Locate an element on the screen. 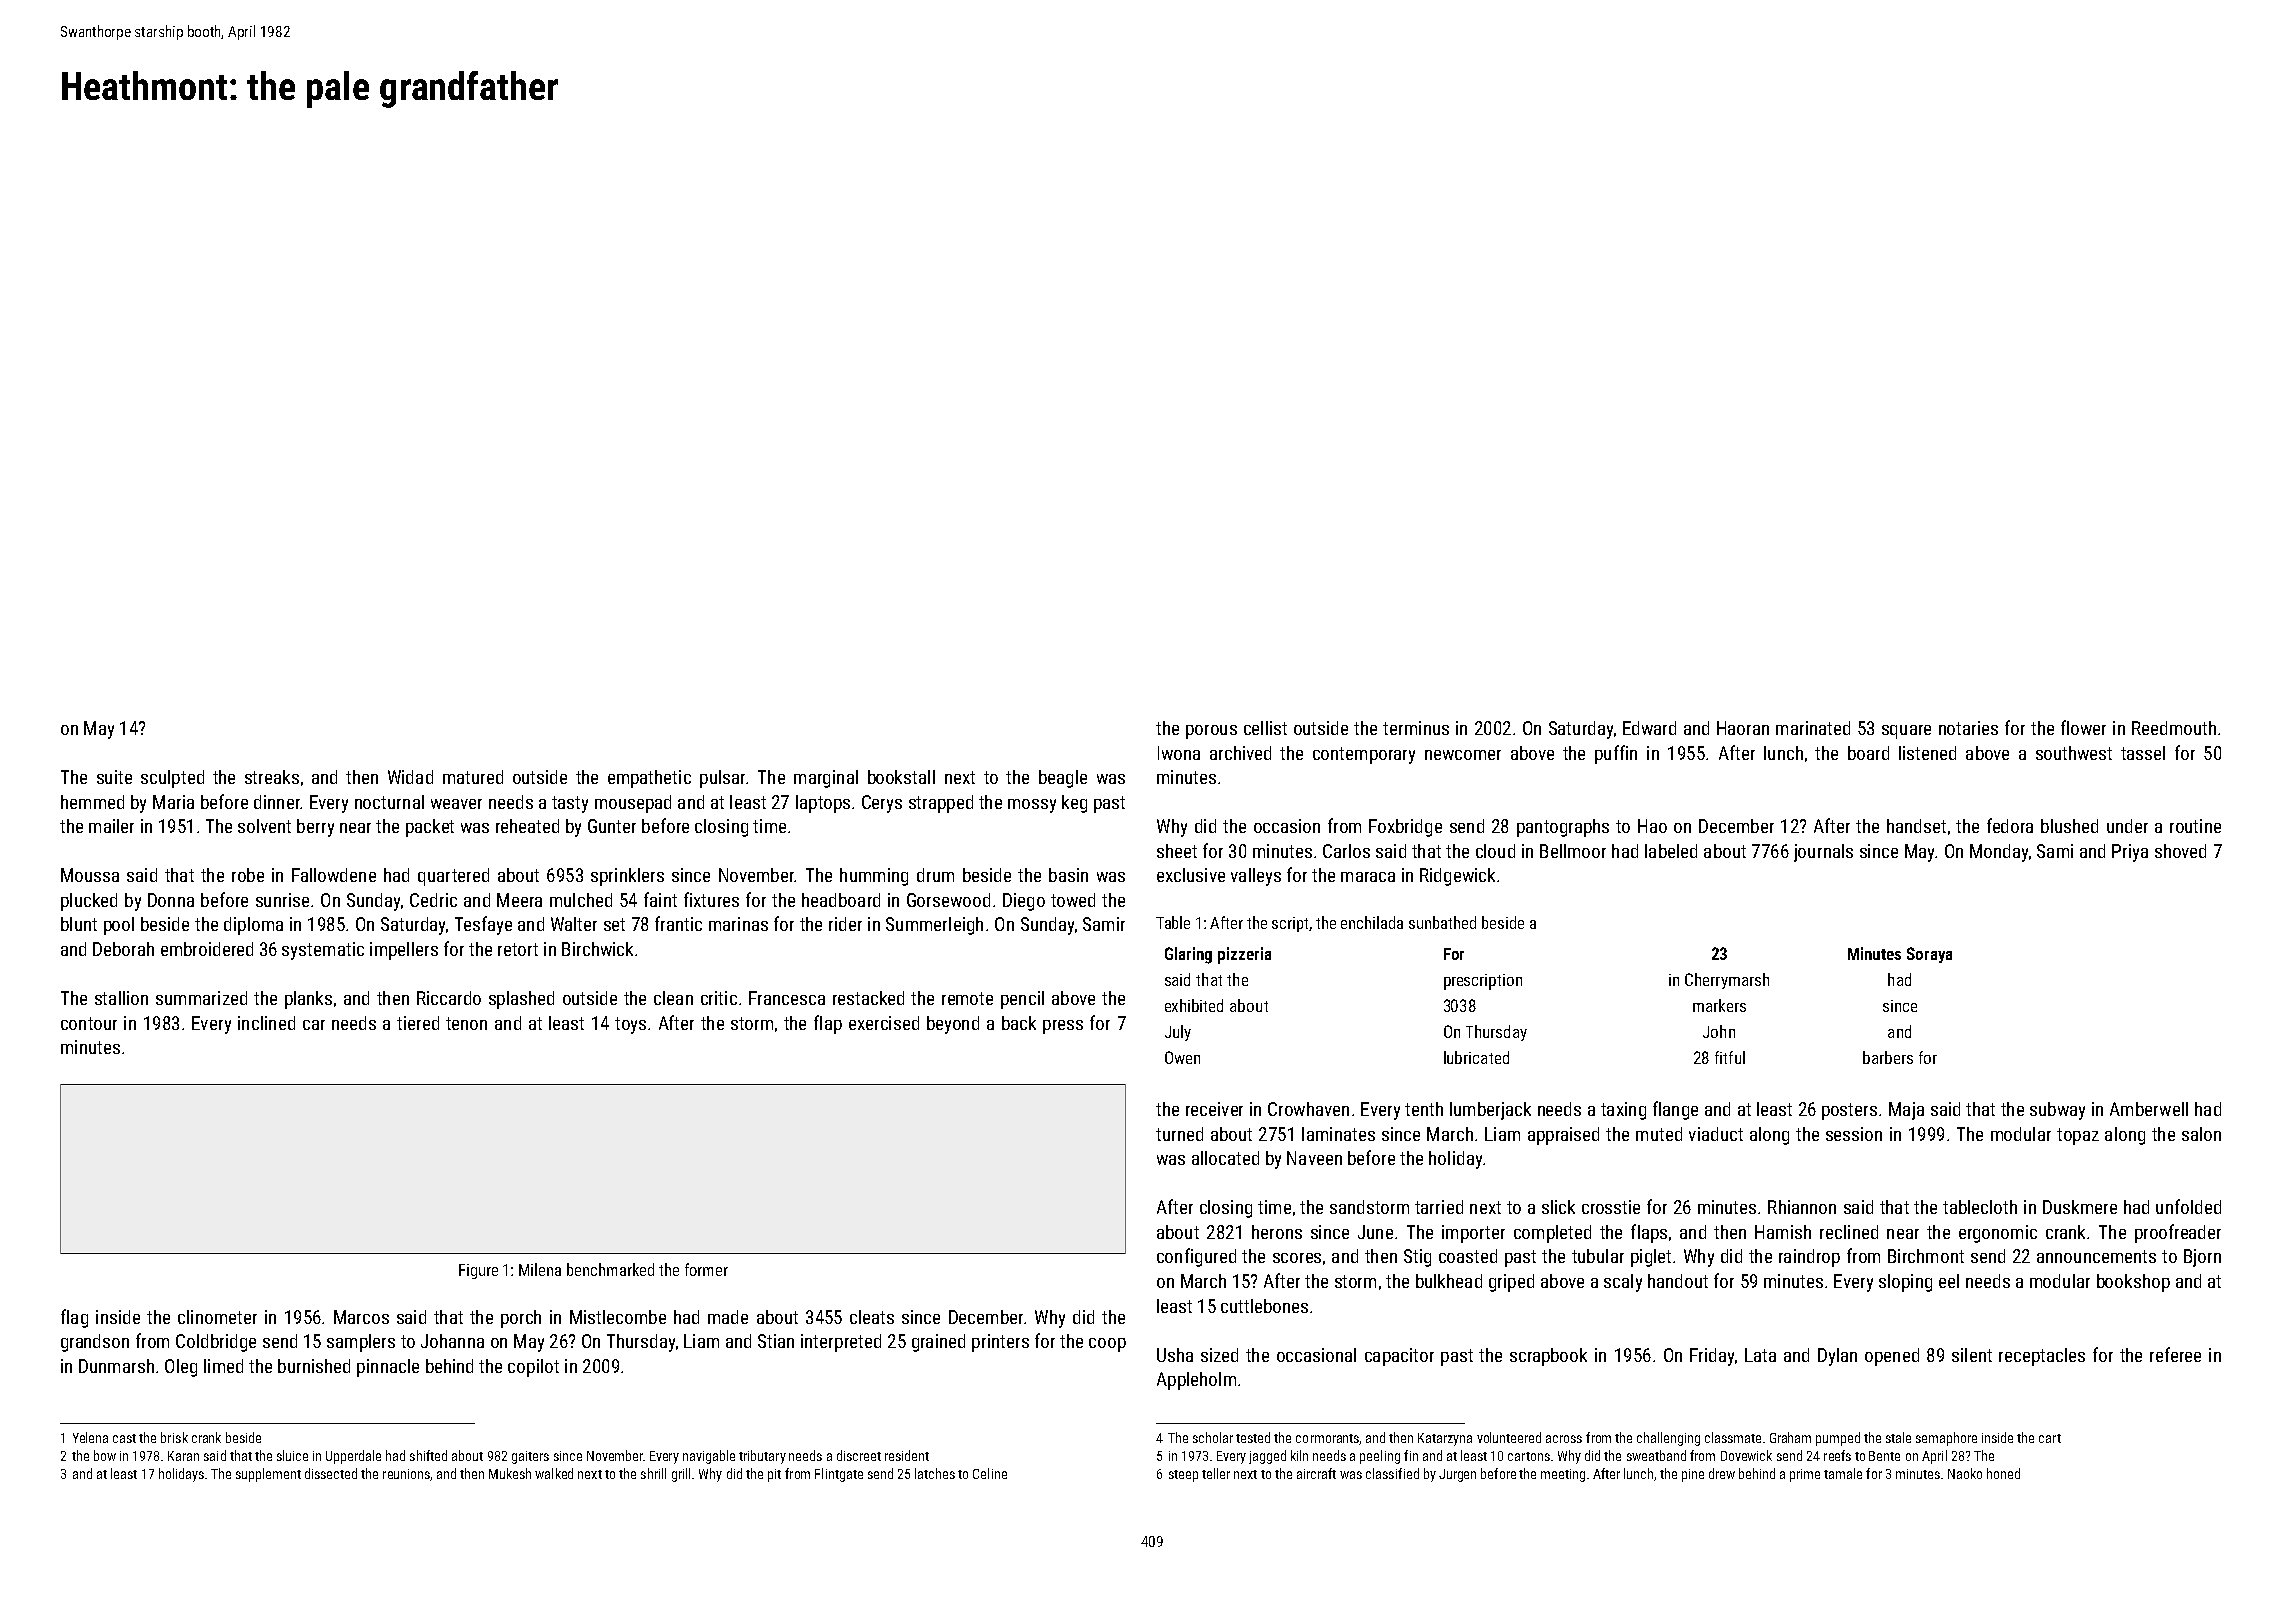 The height and width of the screenshot is (1614, 2282). Milena is located at coordinates (540, 1269).
